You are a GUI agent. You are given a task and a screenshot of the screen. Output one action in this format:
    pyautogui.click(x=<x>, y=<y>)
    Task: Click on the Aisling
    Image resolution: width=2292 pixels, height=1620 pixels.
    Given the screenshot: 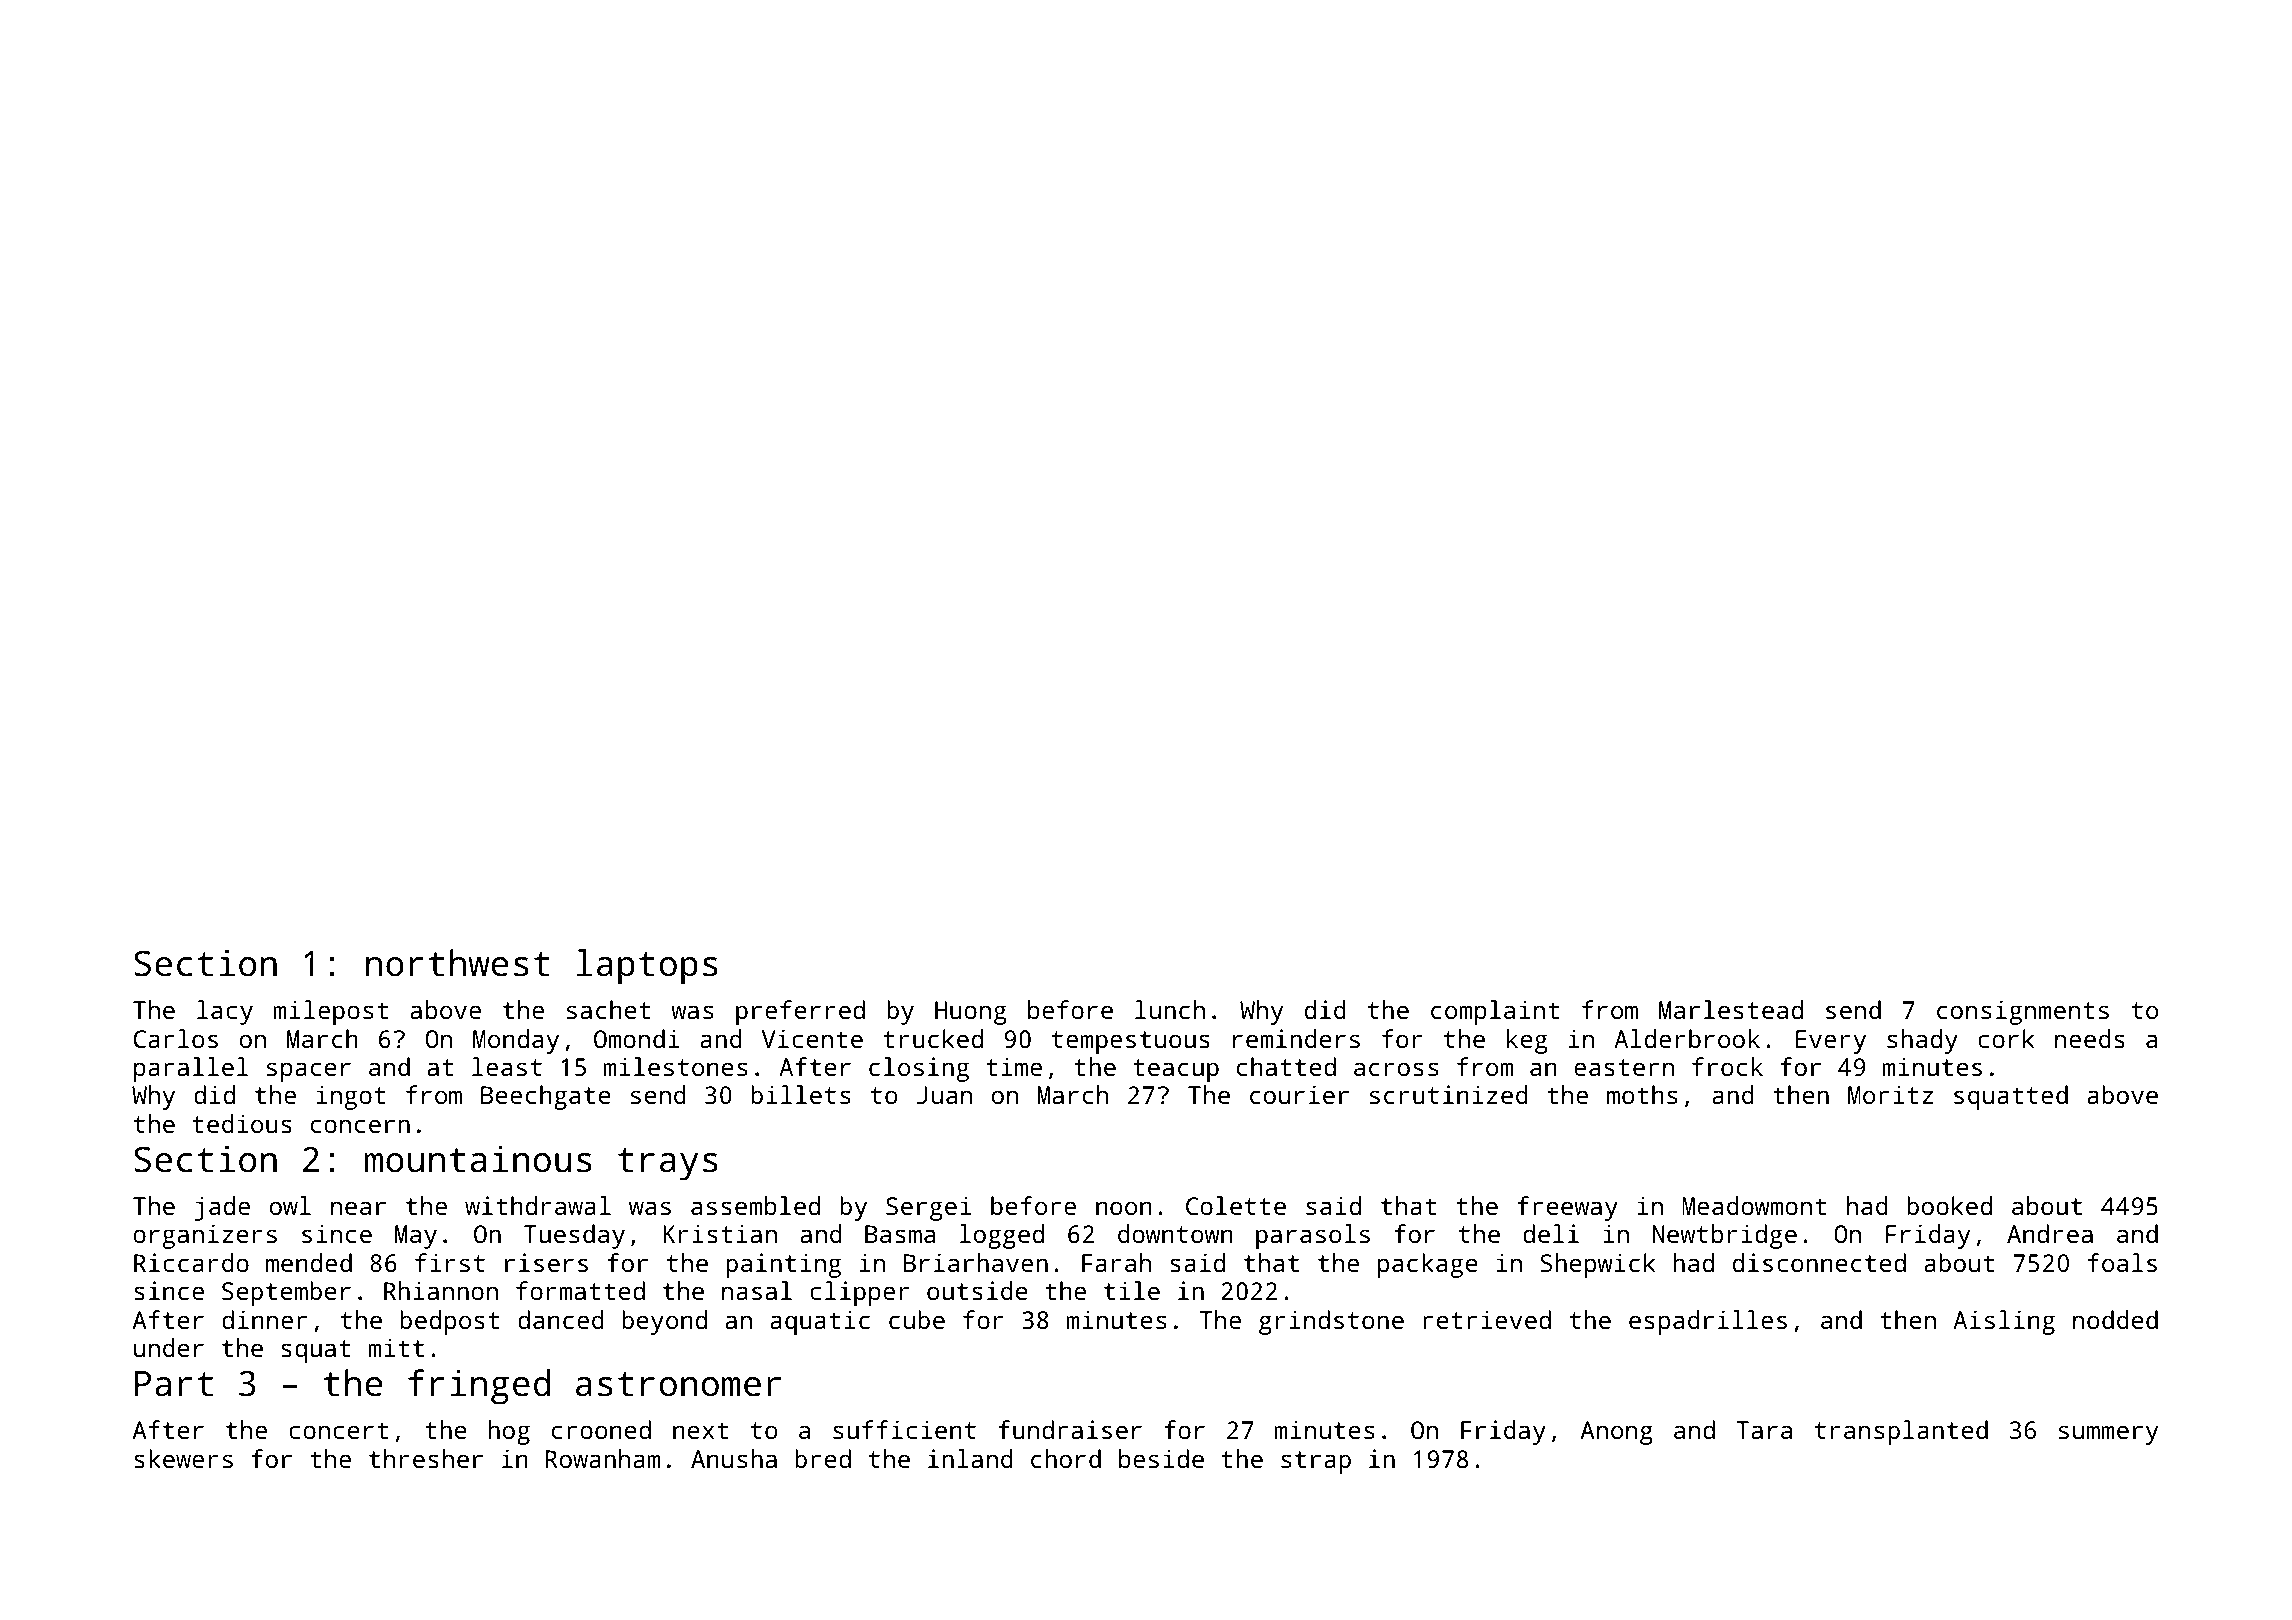 What is the action you would take?
    pyautogui.click(x=2004, y=1322)
